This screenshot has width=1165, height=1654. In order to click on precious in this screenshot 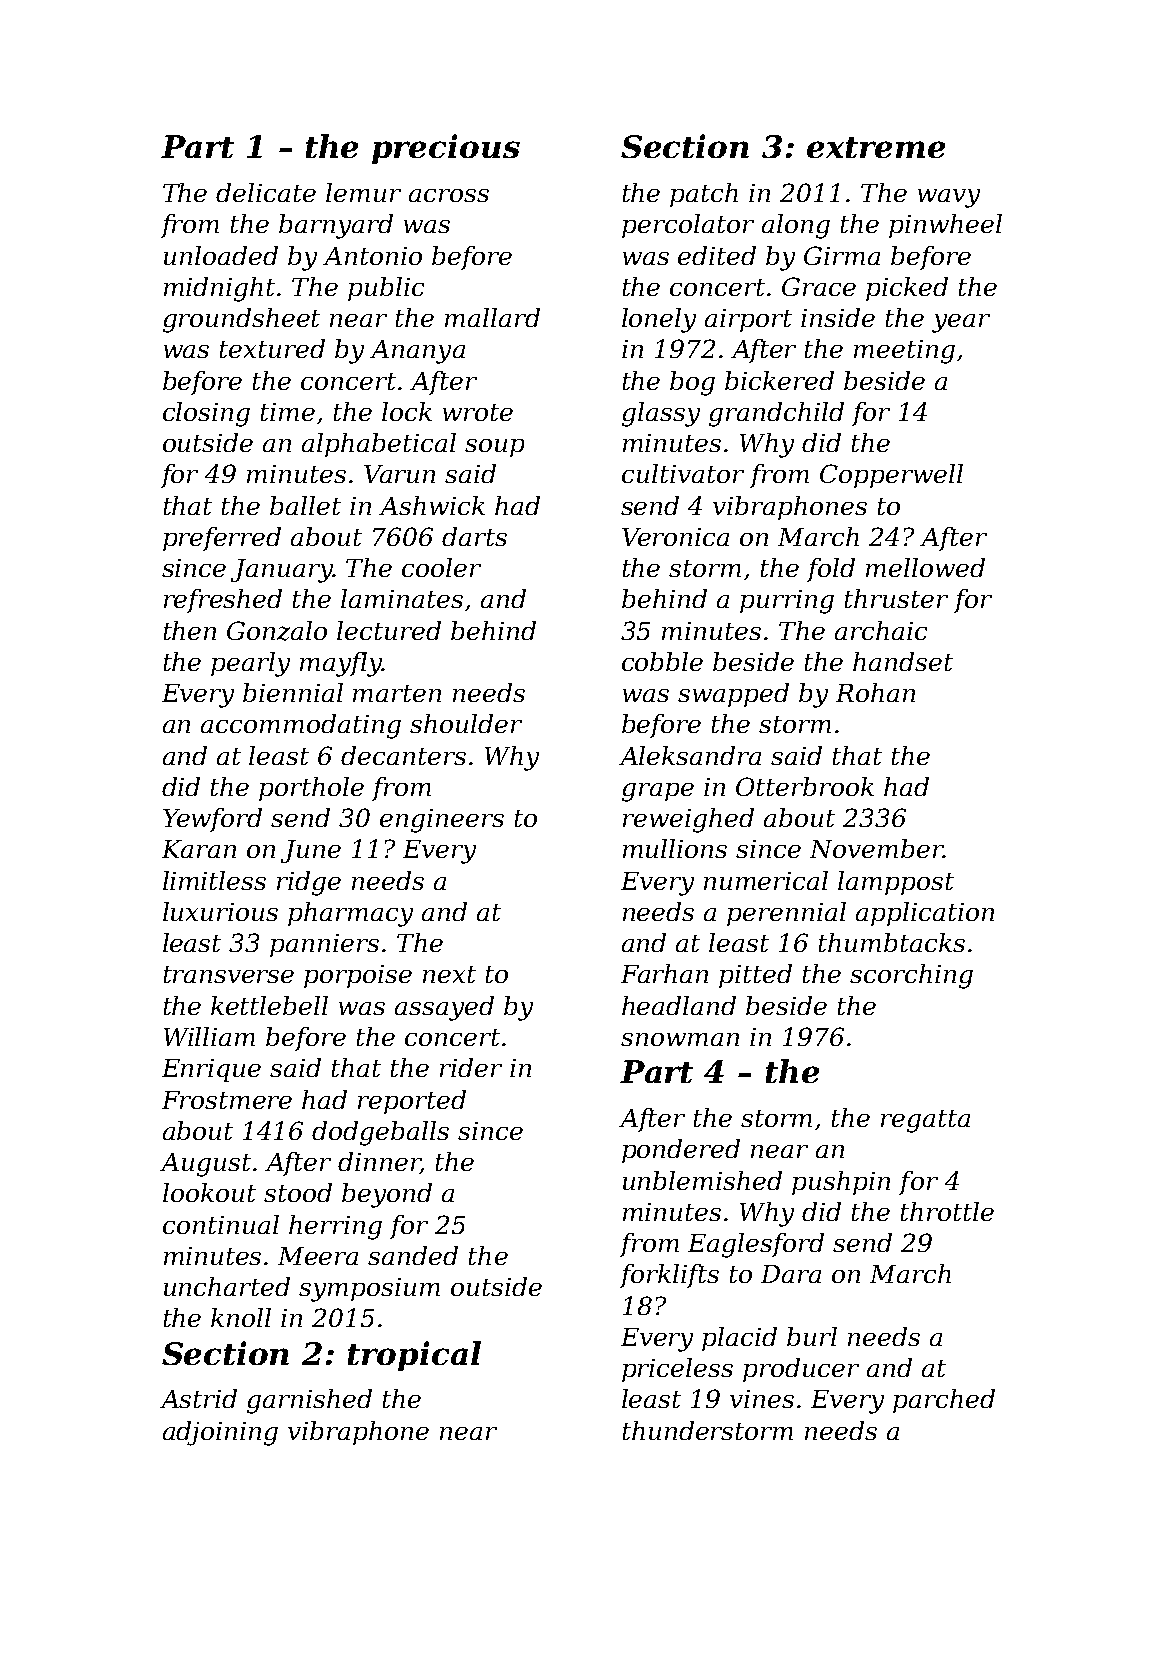, I will do `click(446, 149)`.
